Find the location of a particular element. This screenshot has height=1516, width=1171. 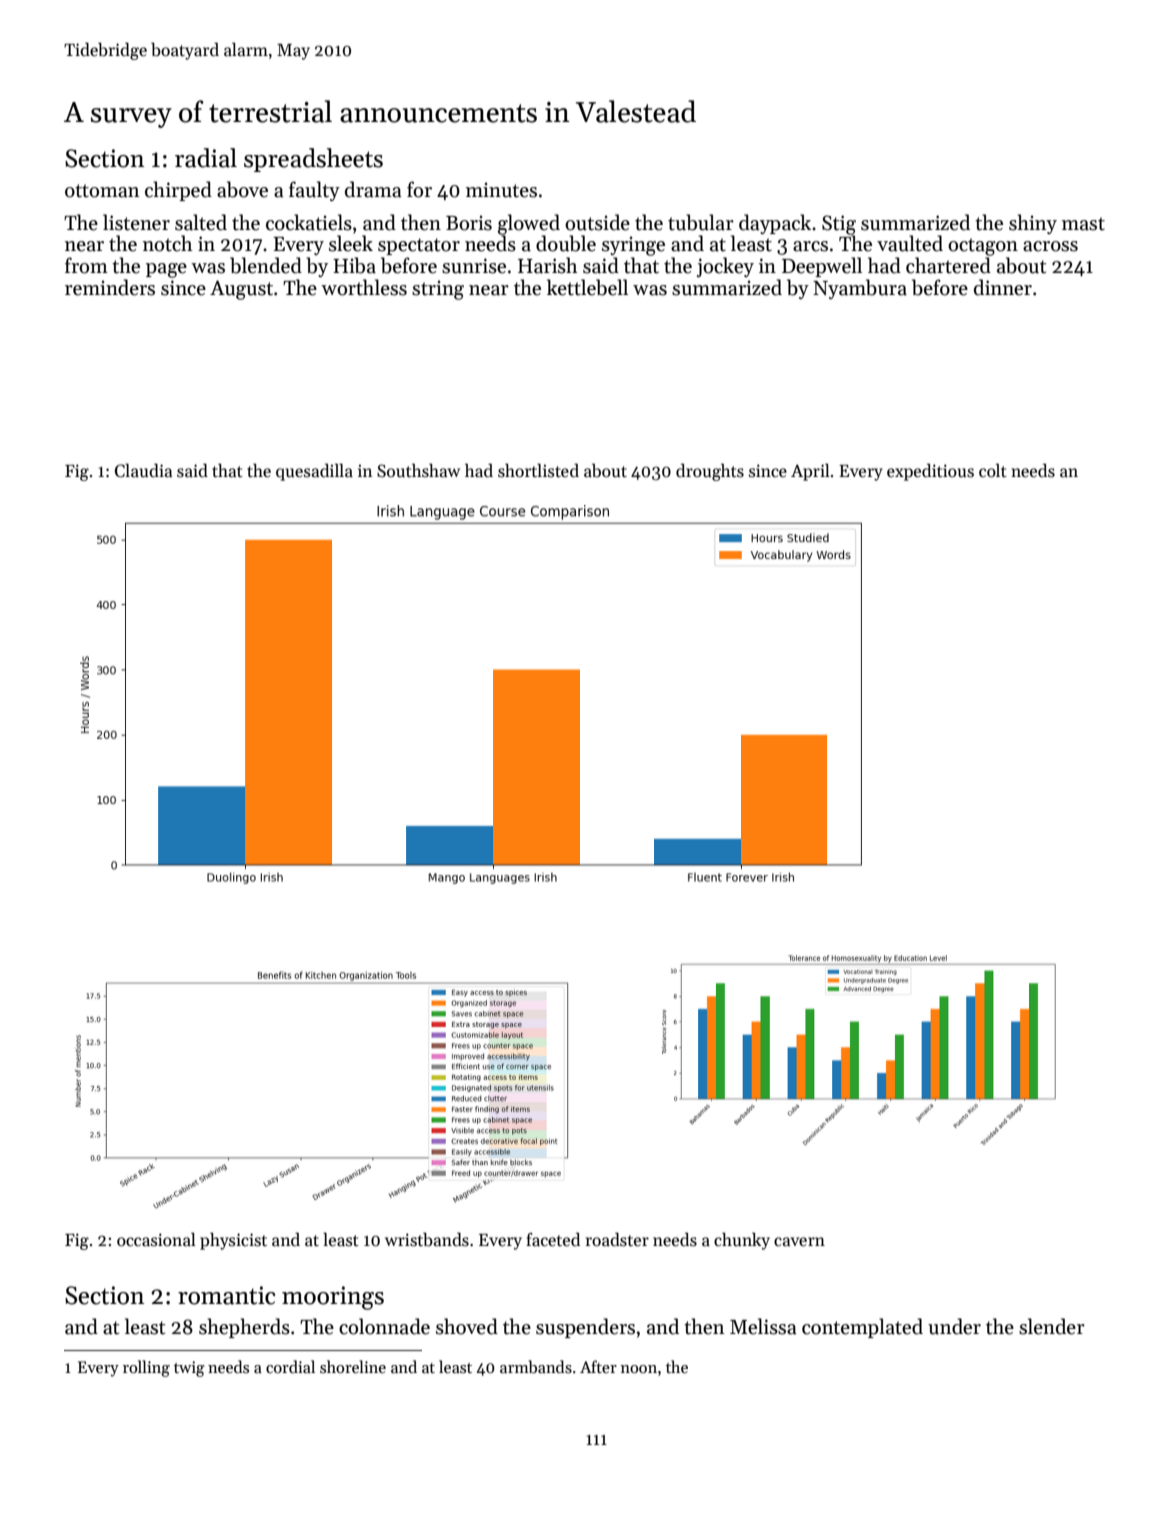

physicist is located at coordinates (233, 1241).
